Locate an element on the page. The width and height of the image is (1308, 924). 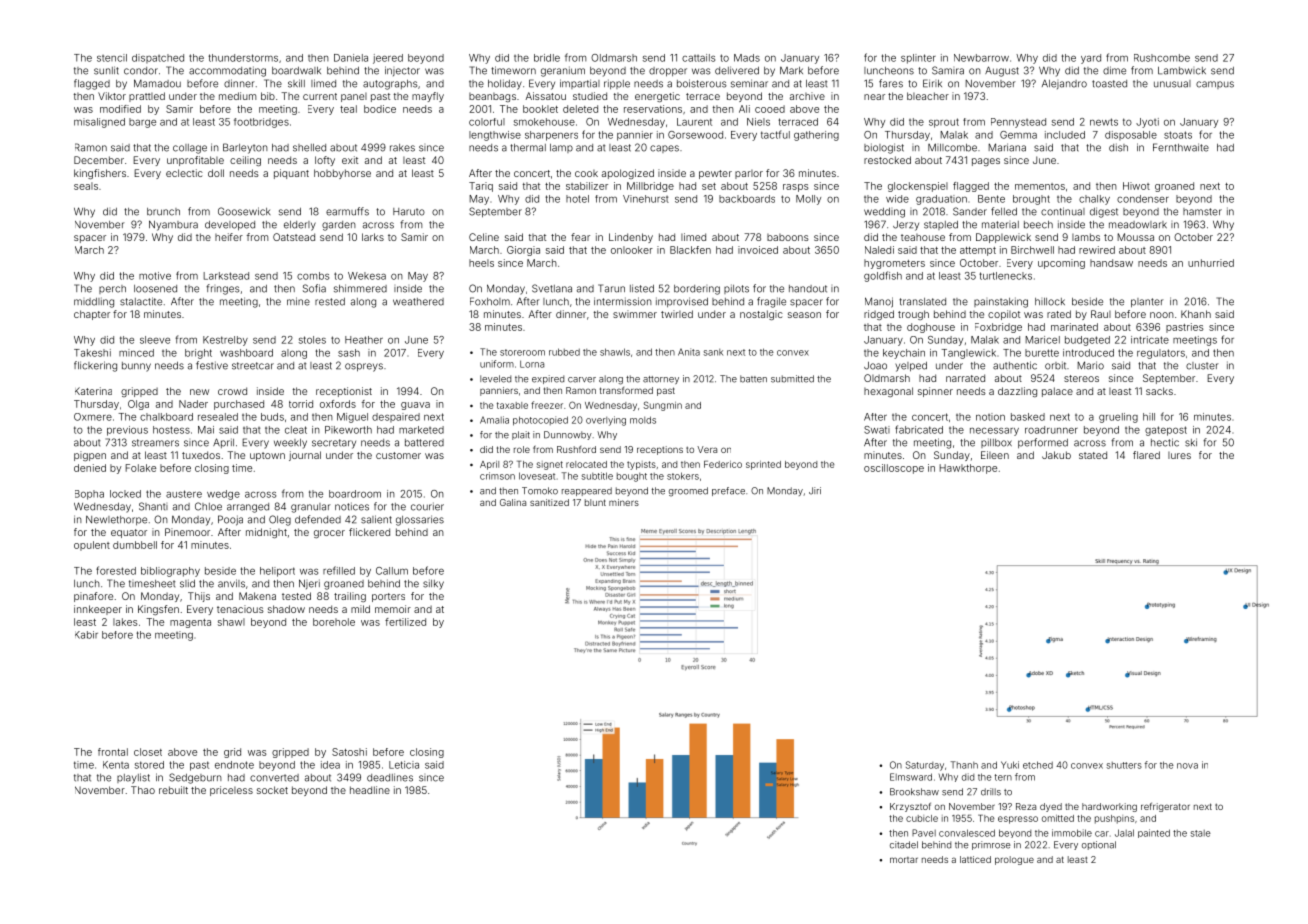
socket is located at coordinates (272, 790).
